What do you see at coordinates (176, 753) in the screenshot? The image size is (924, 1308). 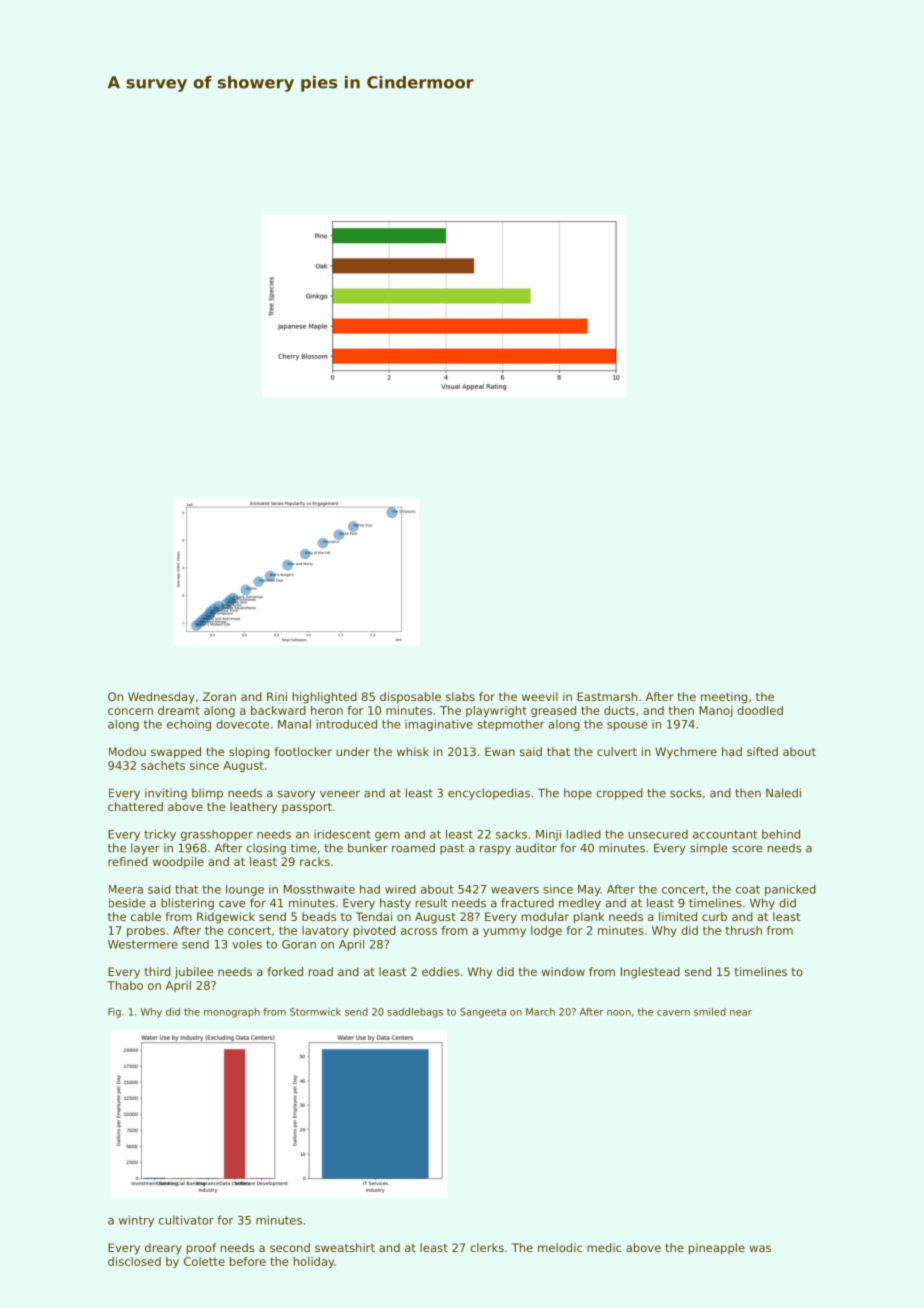 I see `swapped` at bounding box center [176, 753].
